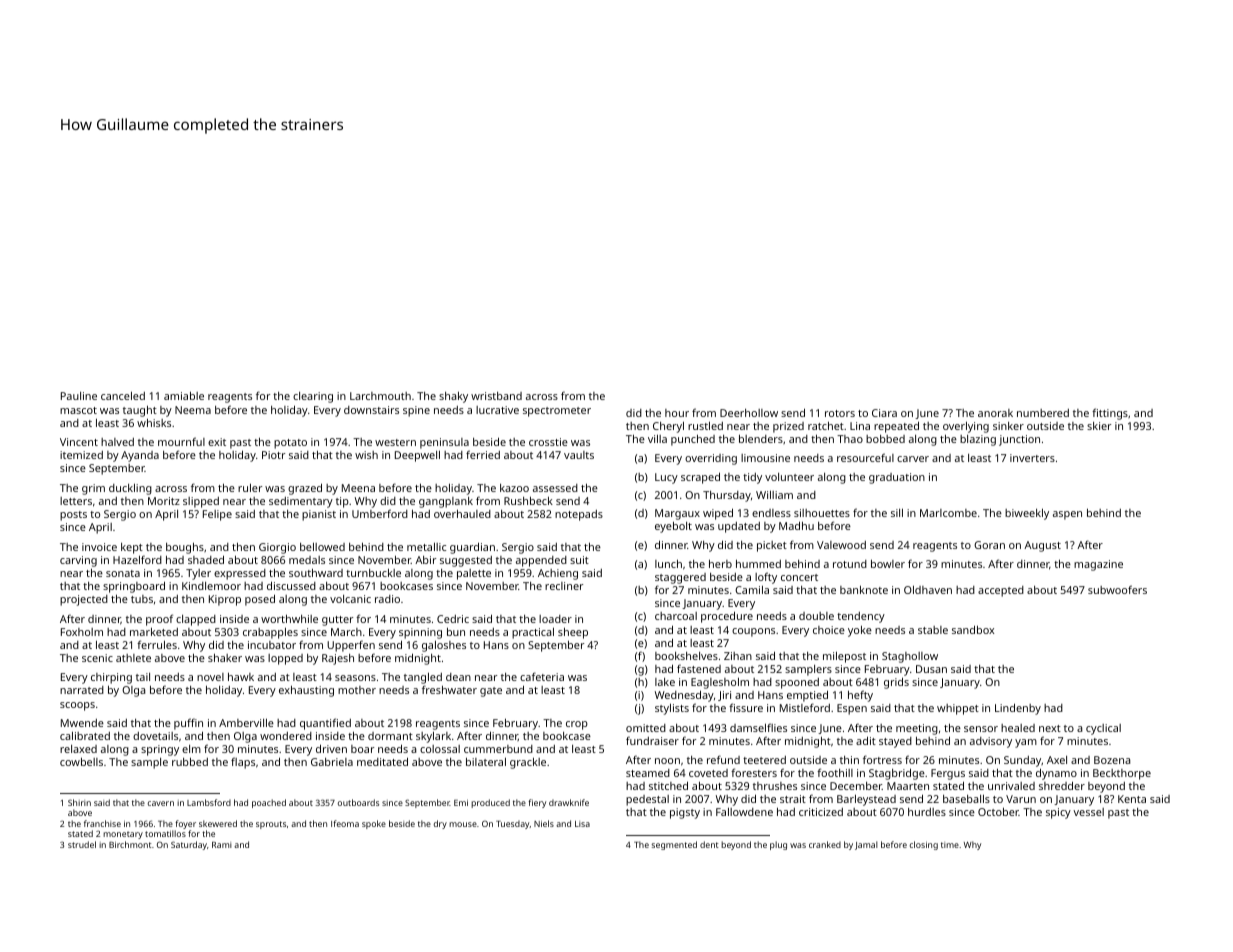 The width and height of the document is (1233, 952). What do you see at coordinates (753, 632) in the document?
I see `coupons` at bounding box center [753, 632].
